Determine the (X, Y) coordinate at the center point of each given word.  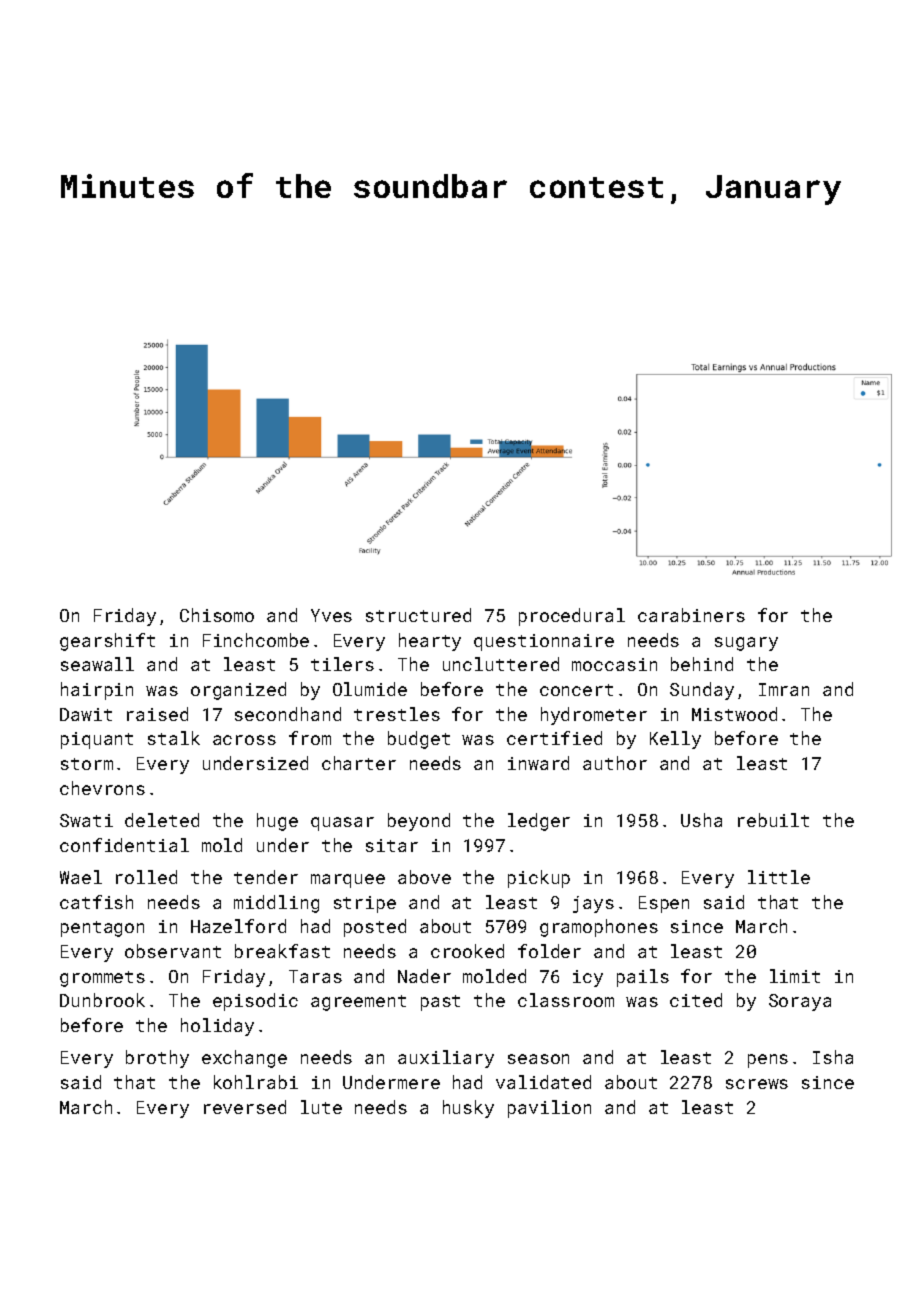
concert (576, 690)
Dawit (86, 714)
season (538, 1059)
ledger (539, 822)
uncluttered (501, 664)
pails (643, 978)
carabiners (691, 615)
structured (418, 615)
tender (266, 877)
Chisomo (217, 615)
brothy (157, 1059)
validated (543, 1082)
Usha (701, 820)
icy (588, 978)
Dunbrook (102, 1000)
